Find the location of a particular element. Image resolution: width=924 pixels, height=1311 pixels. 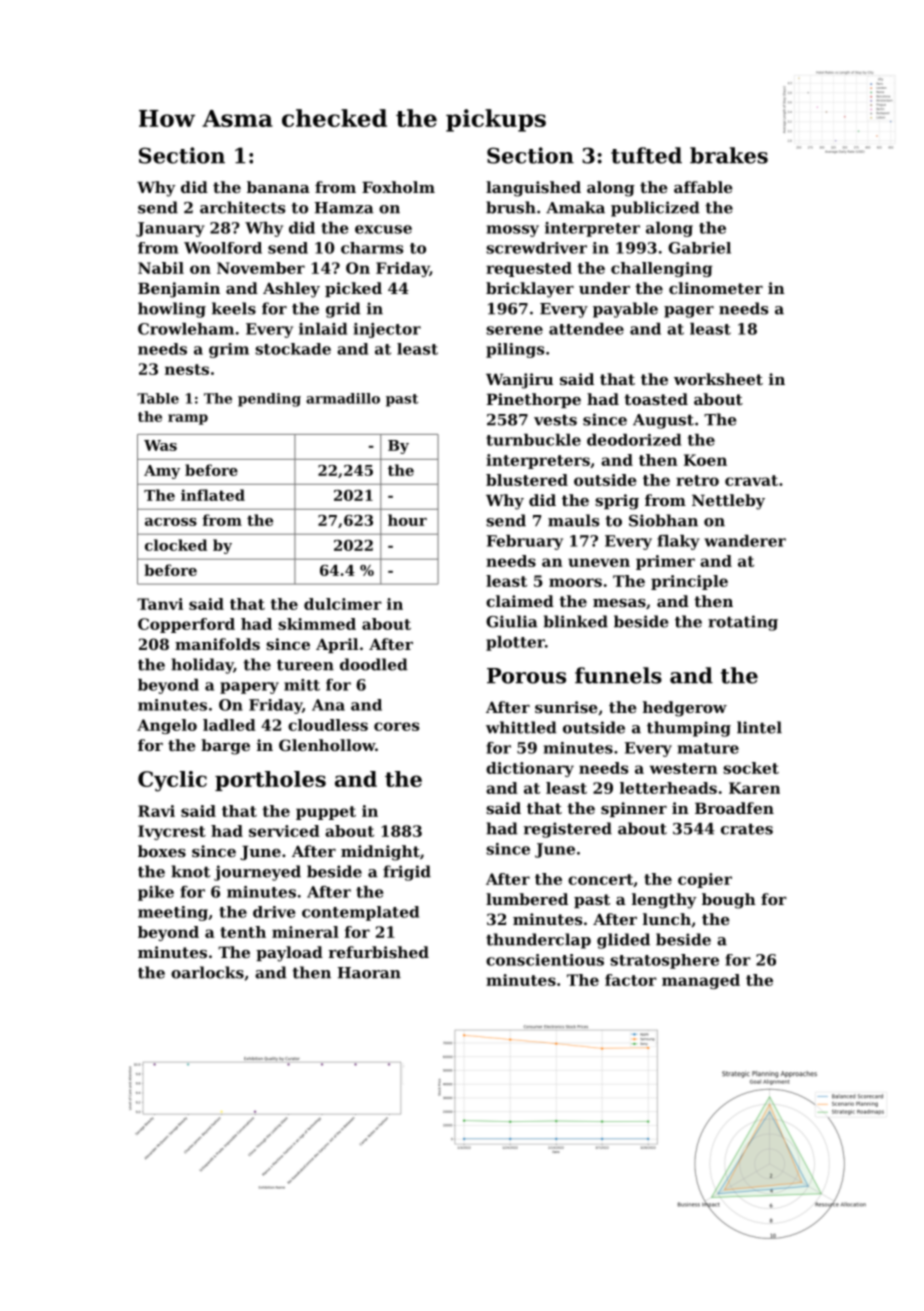

Benjamin is located at coordinates (179, 290).
